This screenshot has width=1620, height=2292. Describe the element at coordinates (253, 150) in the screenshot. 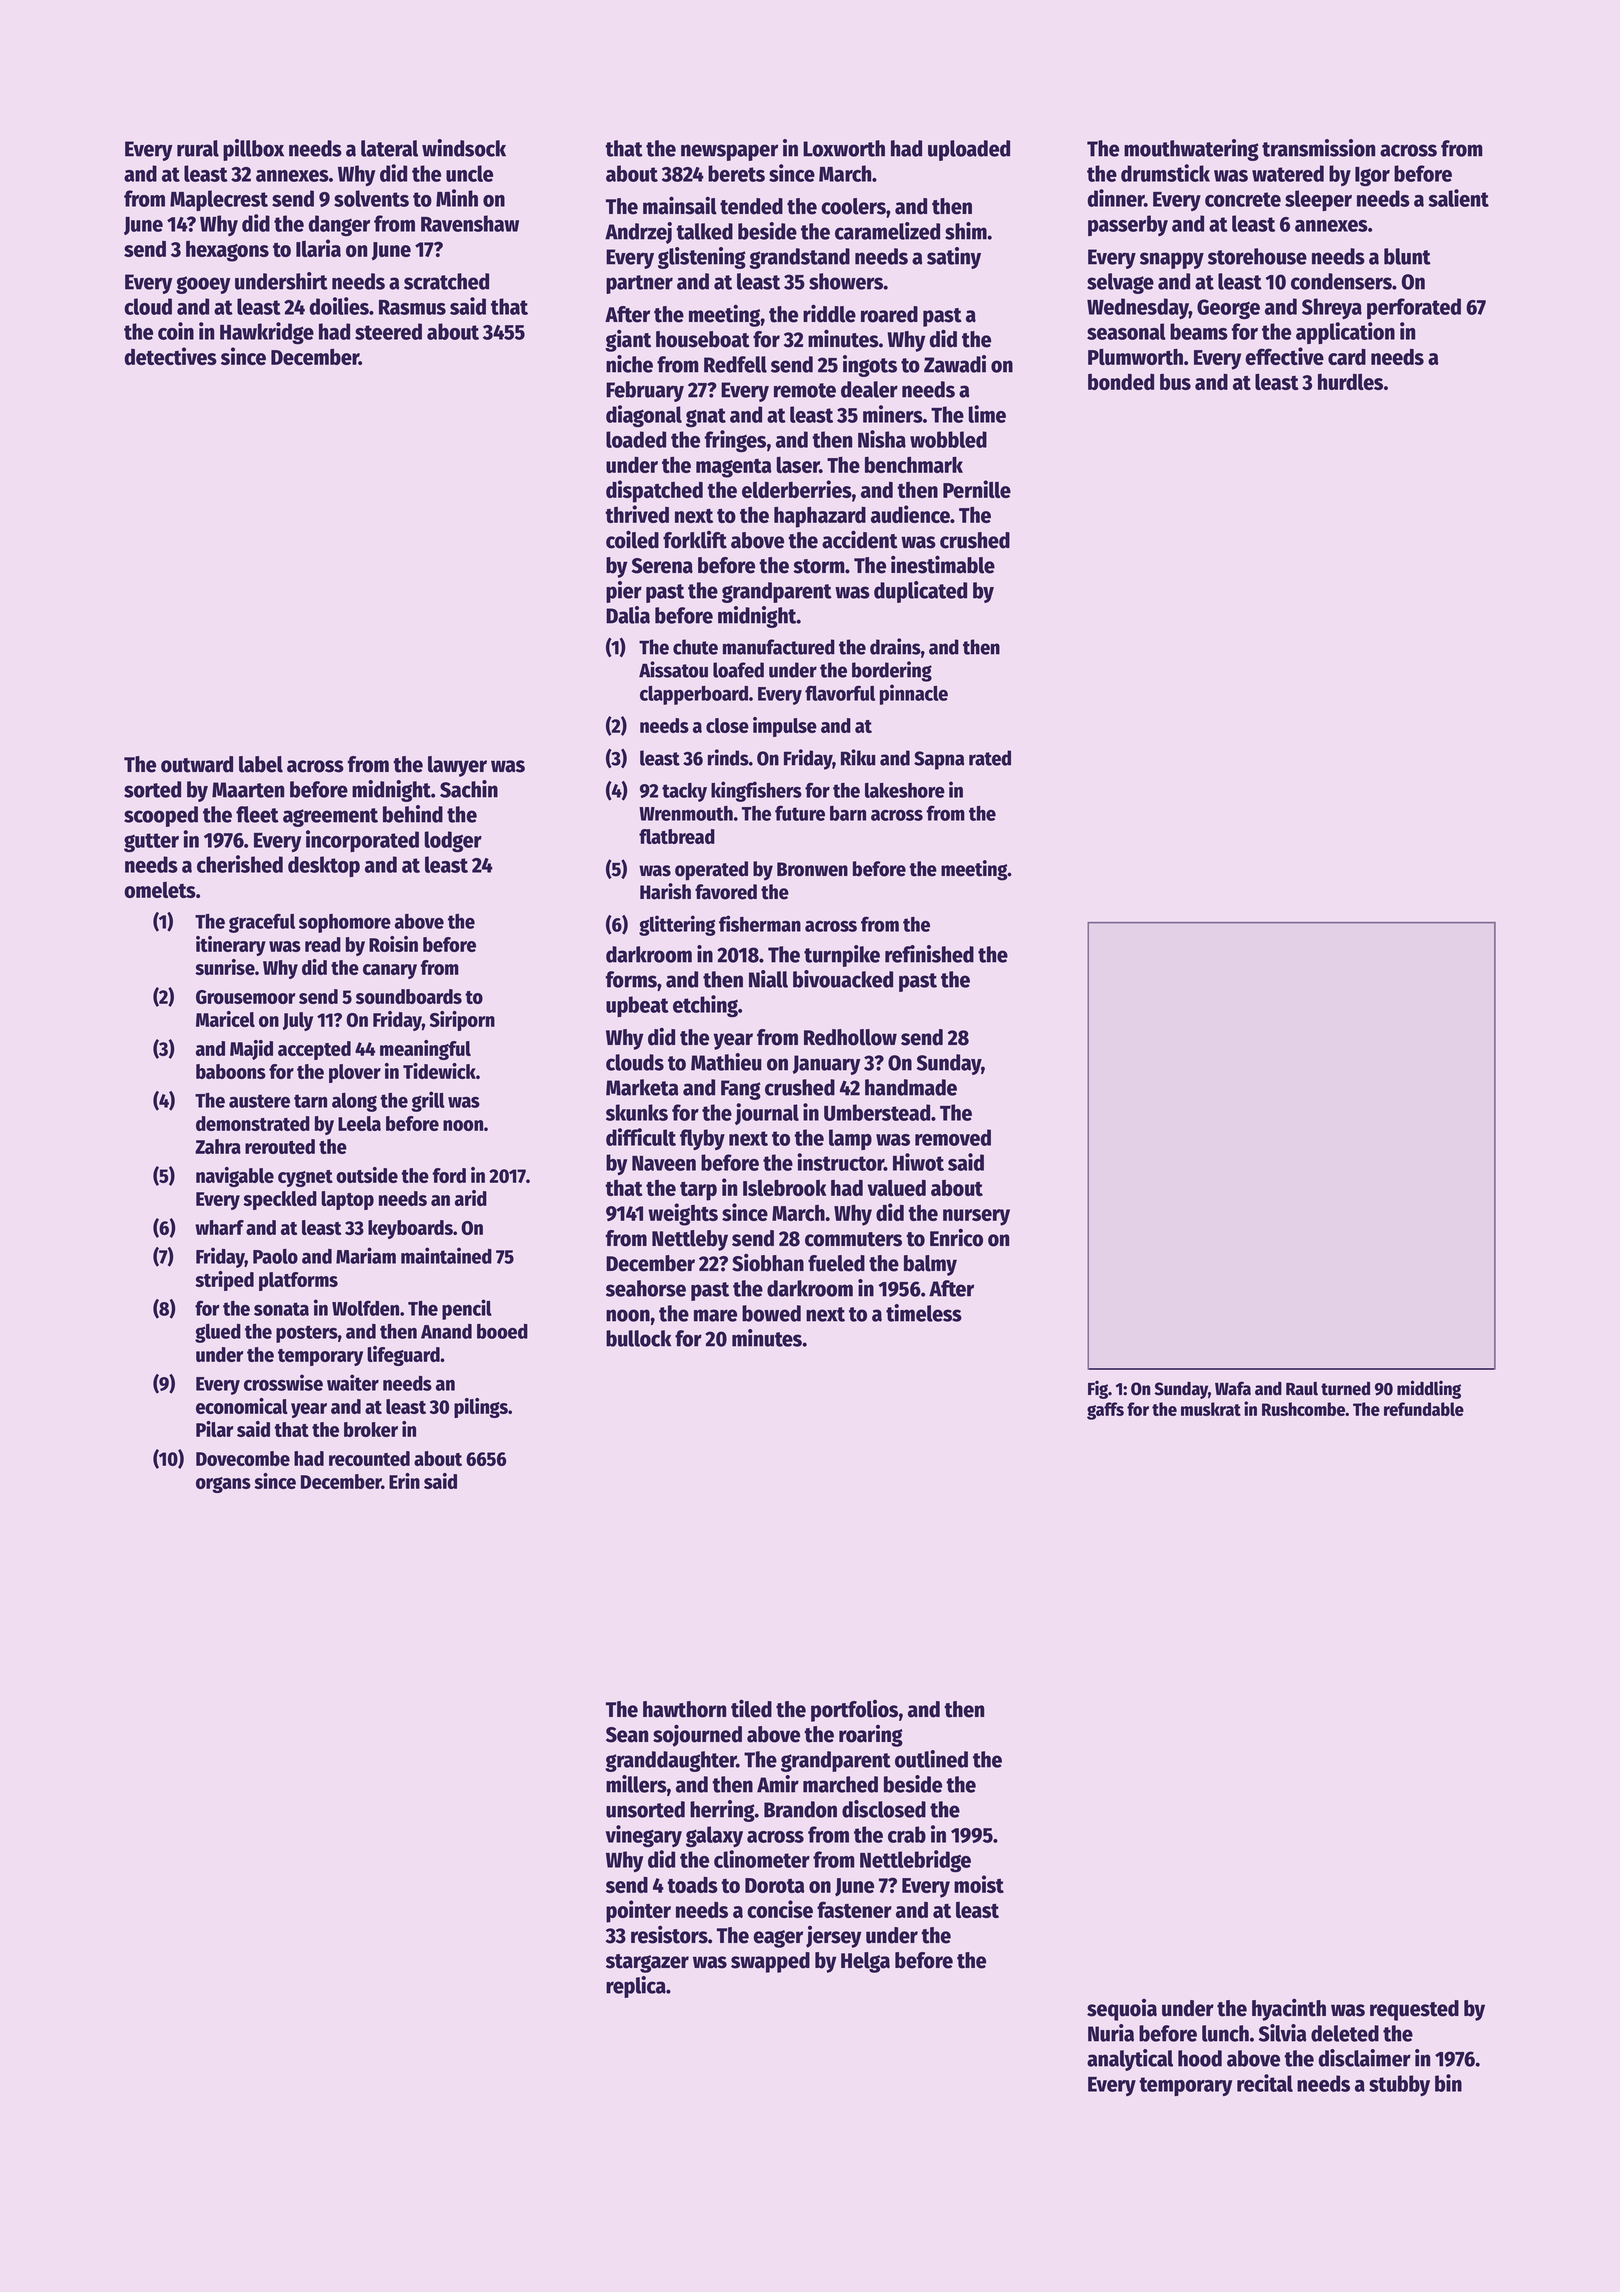

I see `pillbox` at that location.
